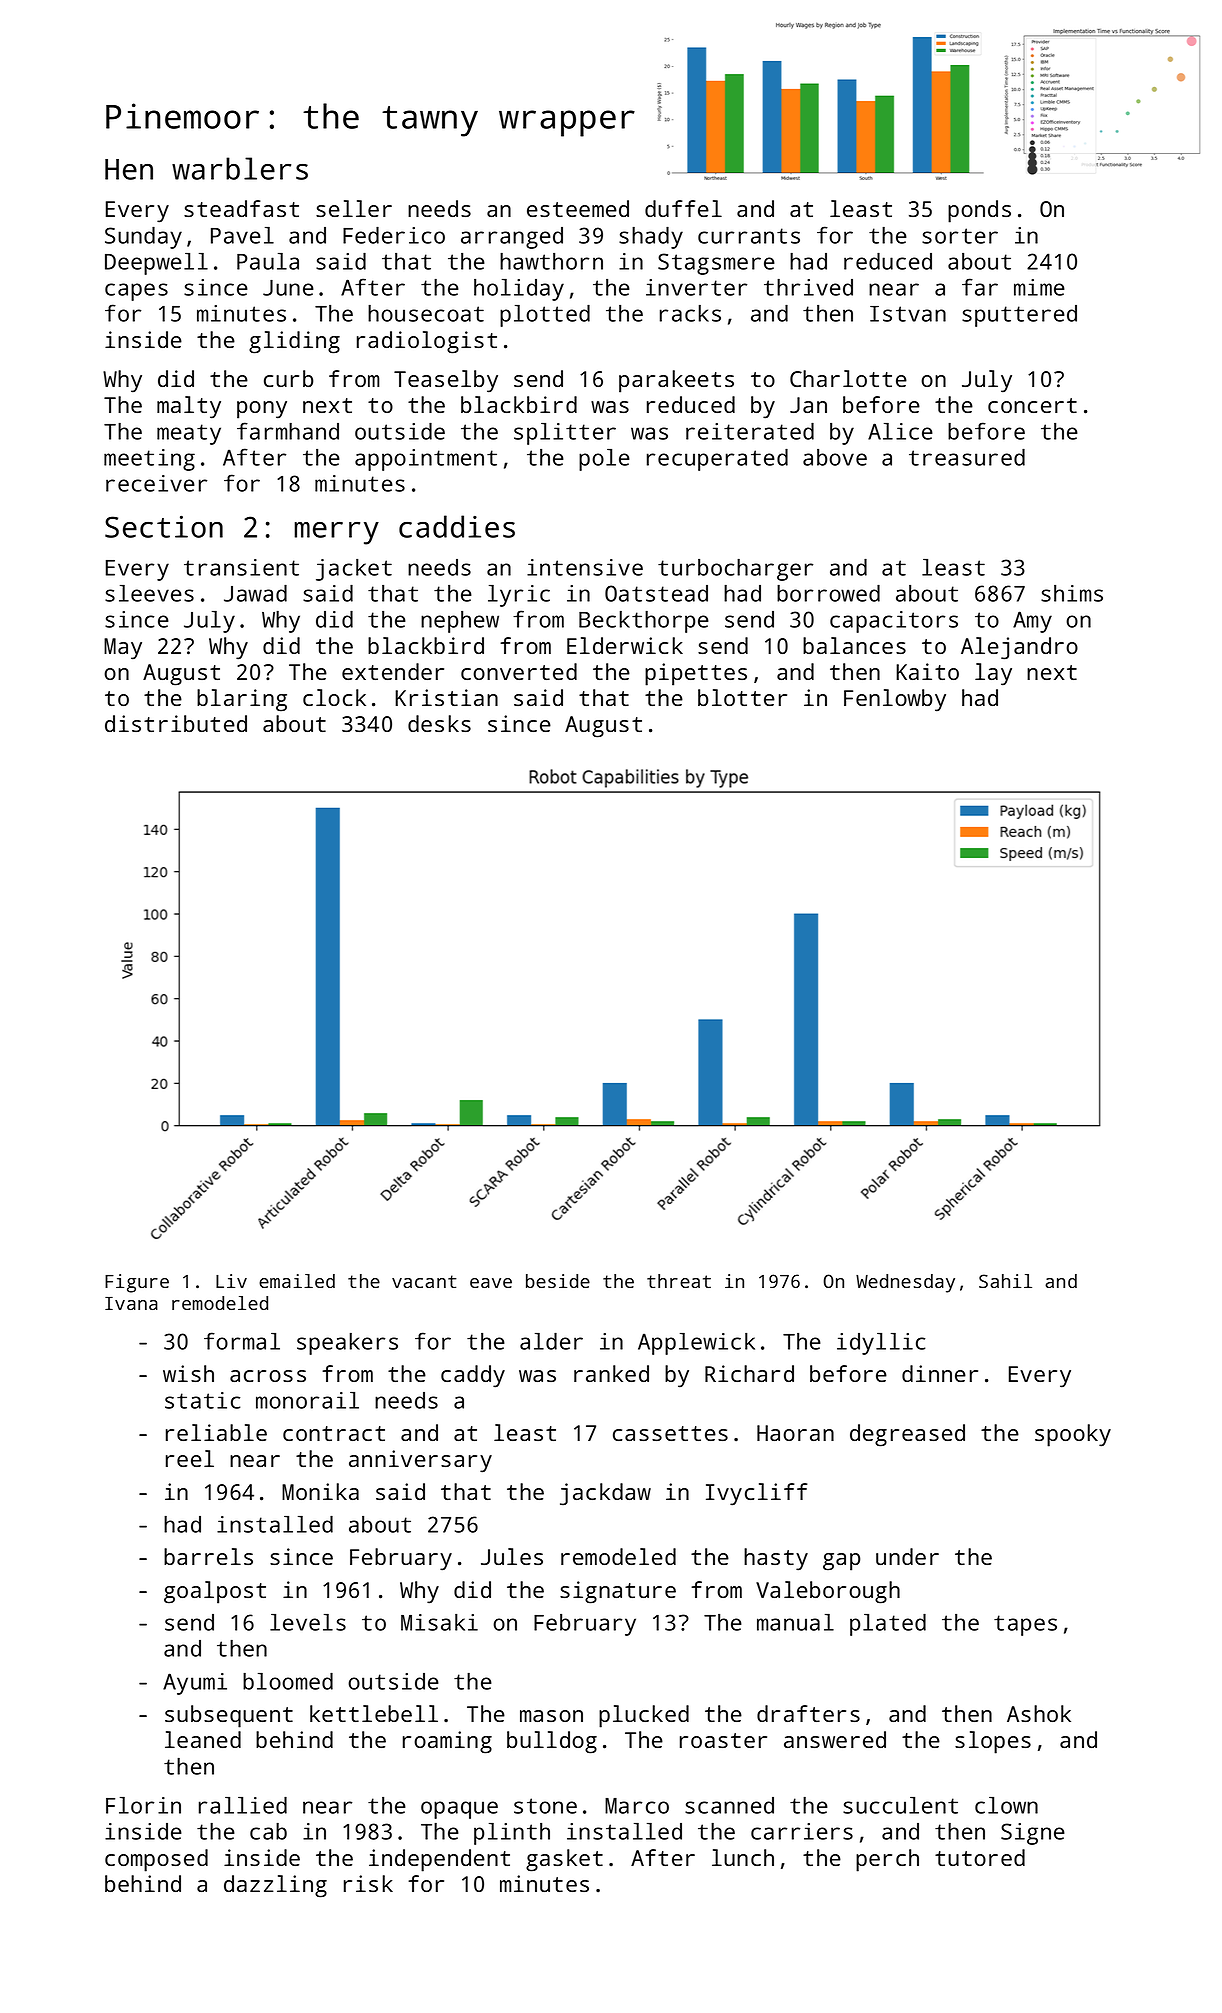  I want to click on ponds, so click(979, 211).
